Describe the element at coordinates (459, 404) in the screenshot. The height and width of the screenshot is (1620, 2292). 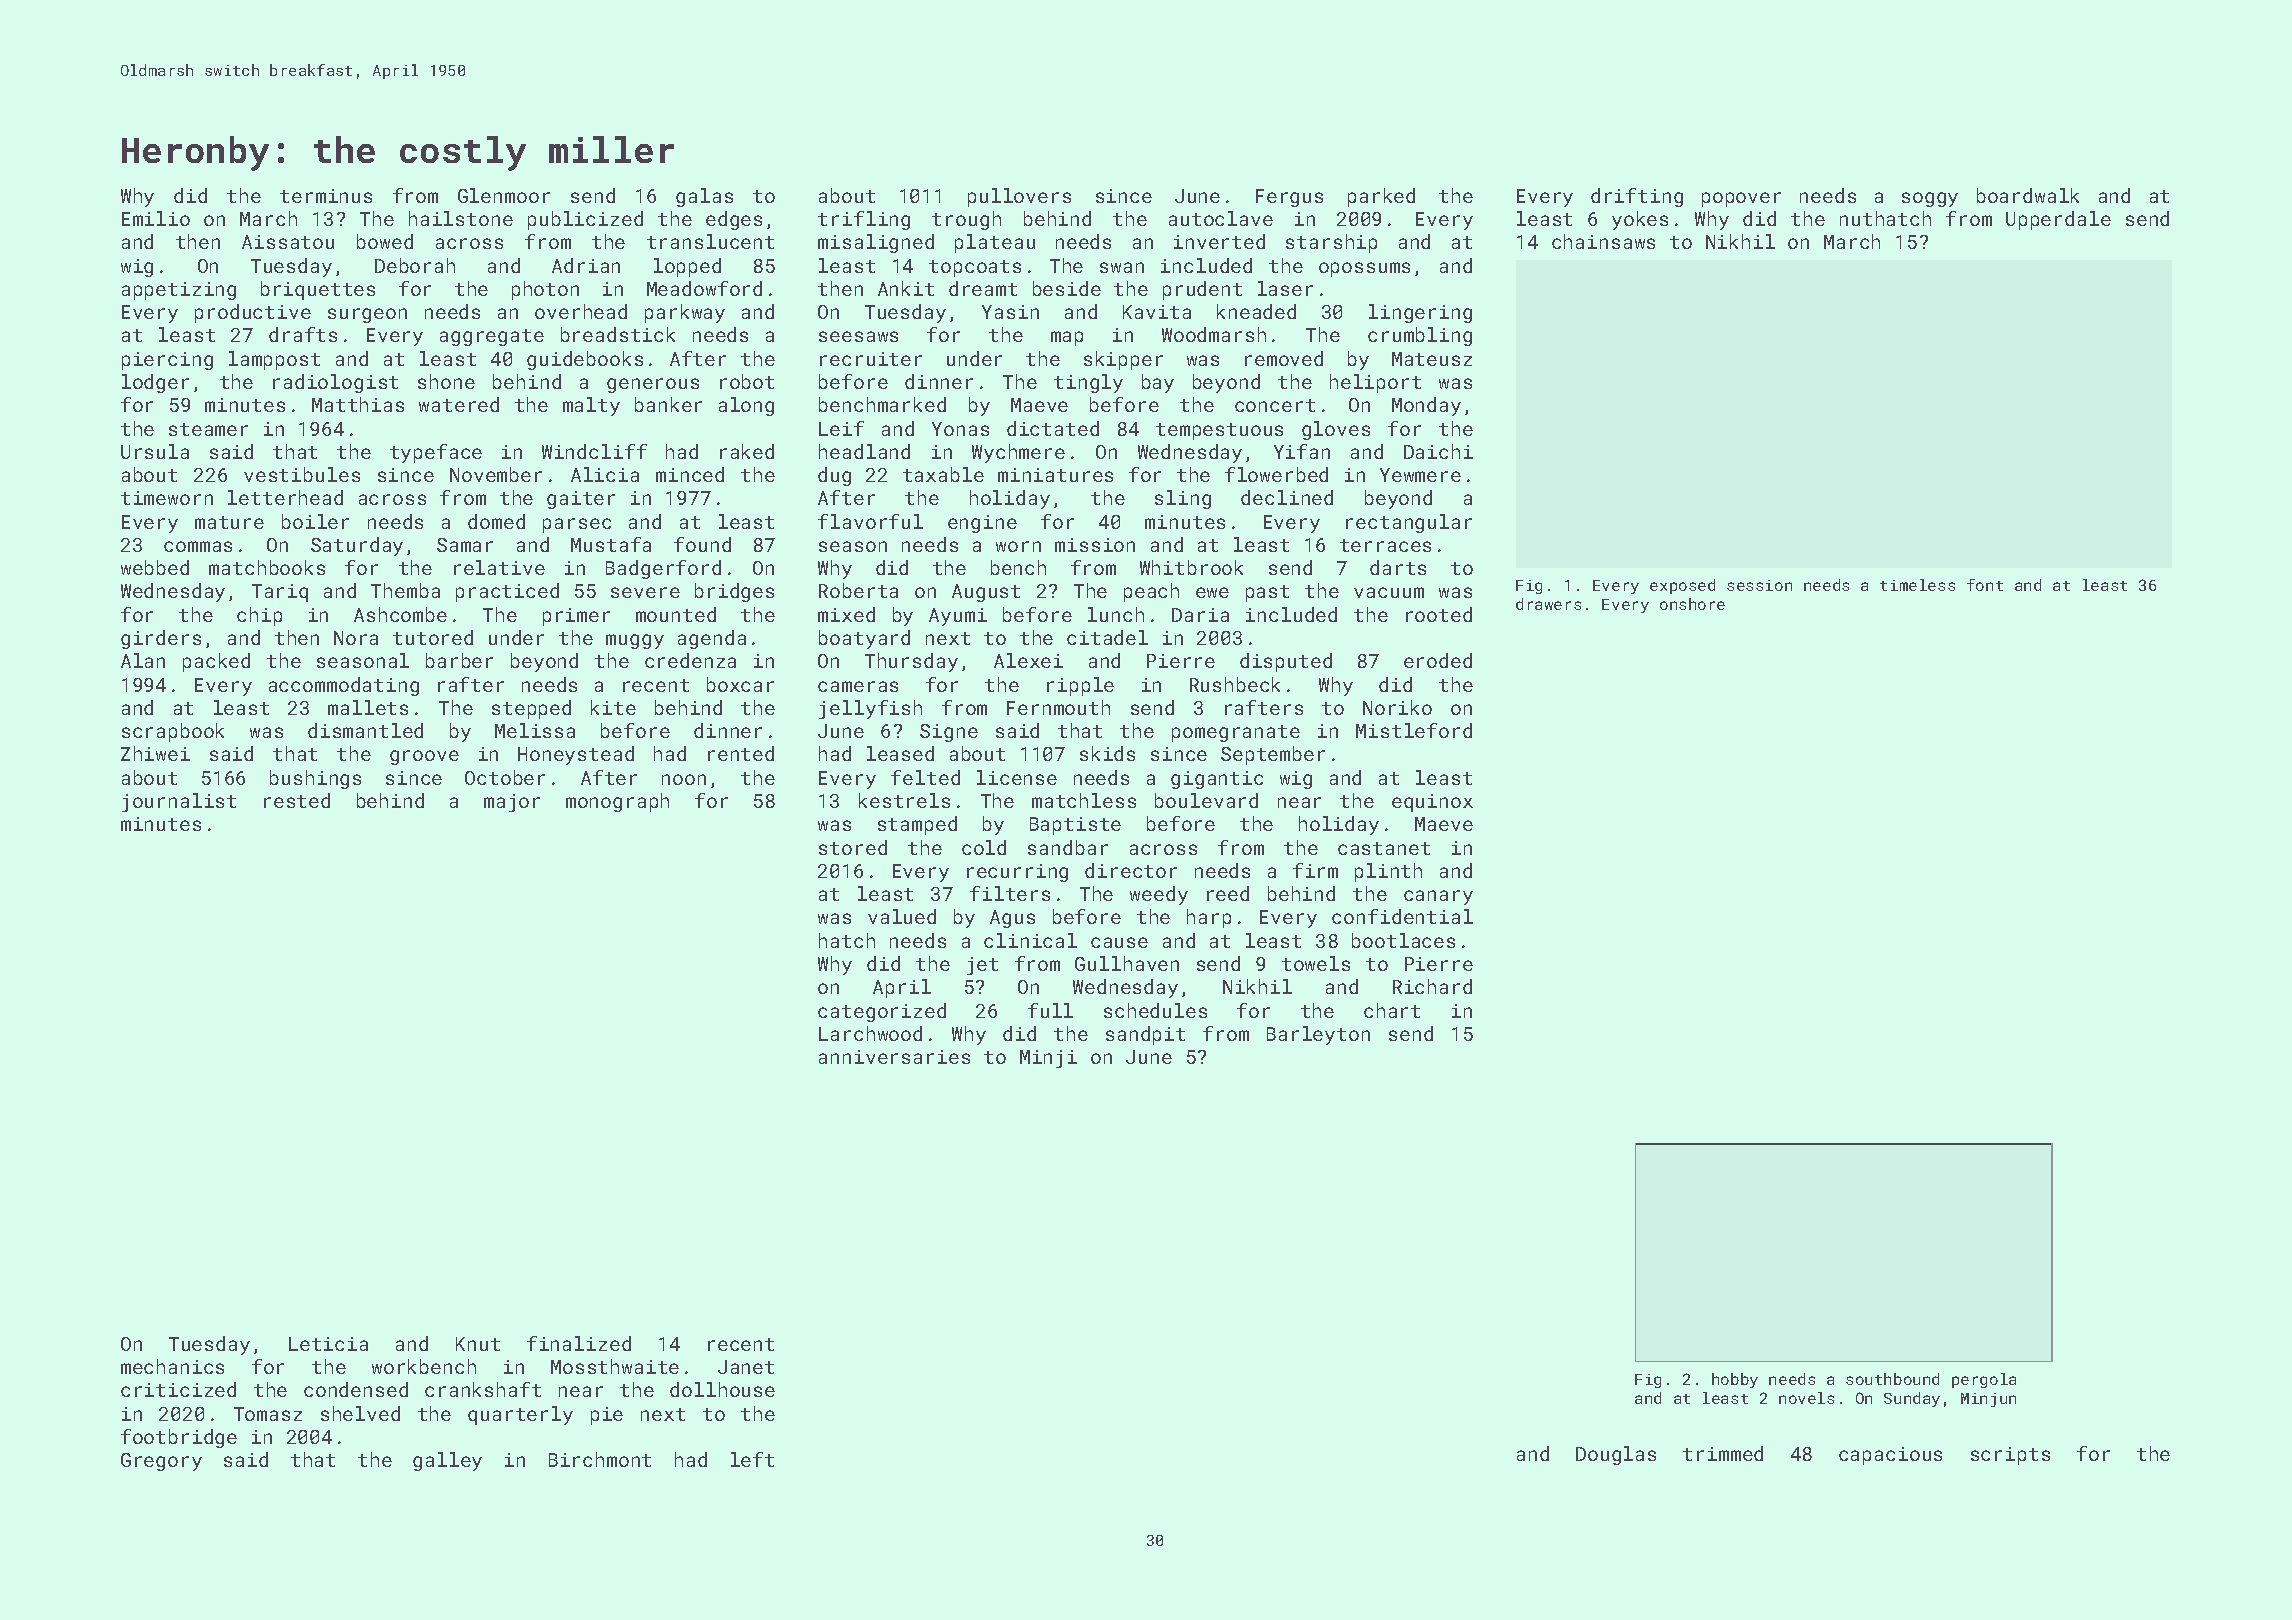
I see `watered` at that location.
